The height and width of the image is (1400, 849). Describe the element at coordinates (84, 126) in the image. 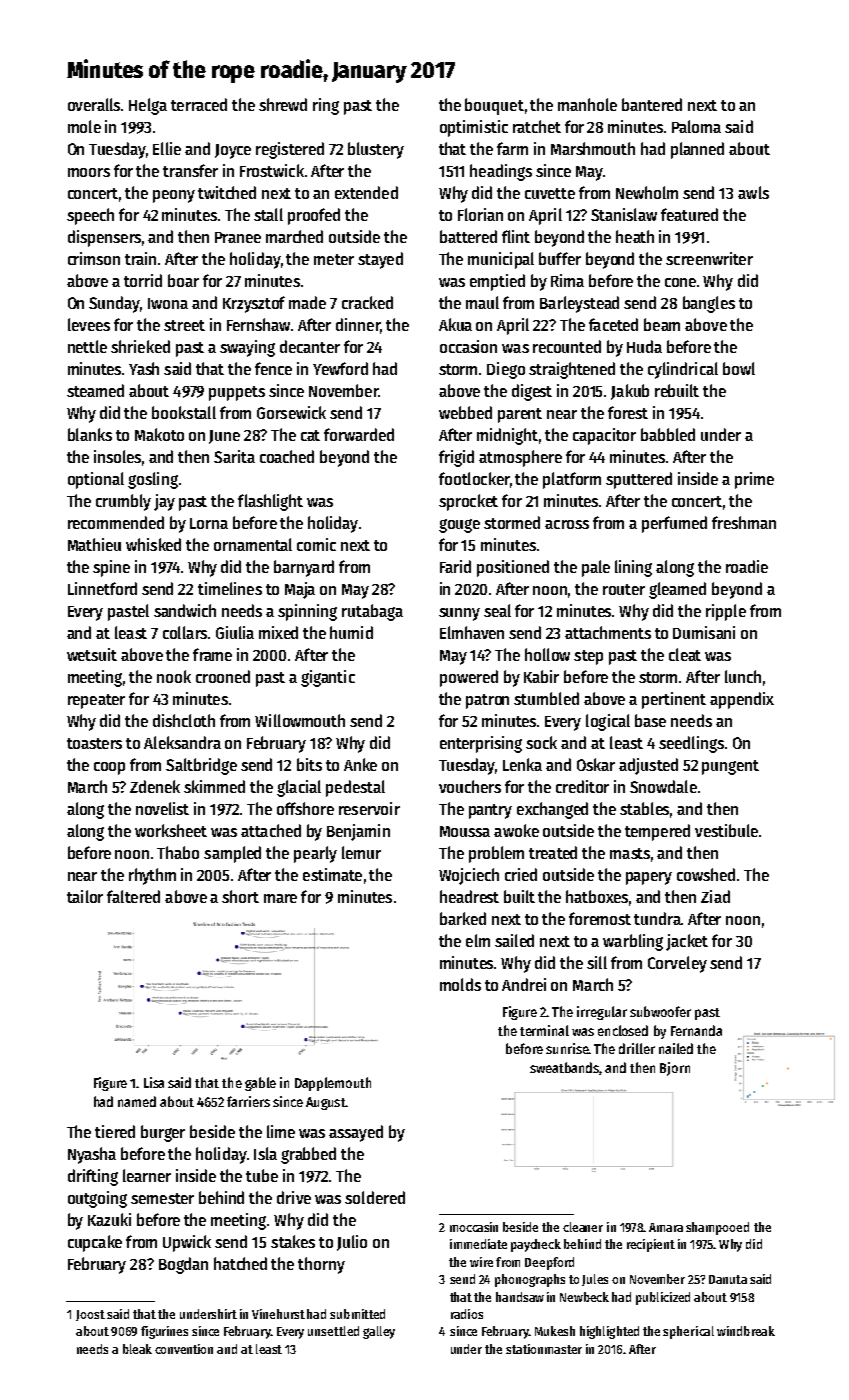

I see `mole` at that location.
